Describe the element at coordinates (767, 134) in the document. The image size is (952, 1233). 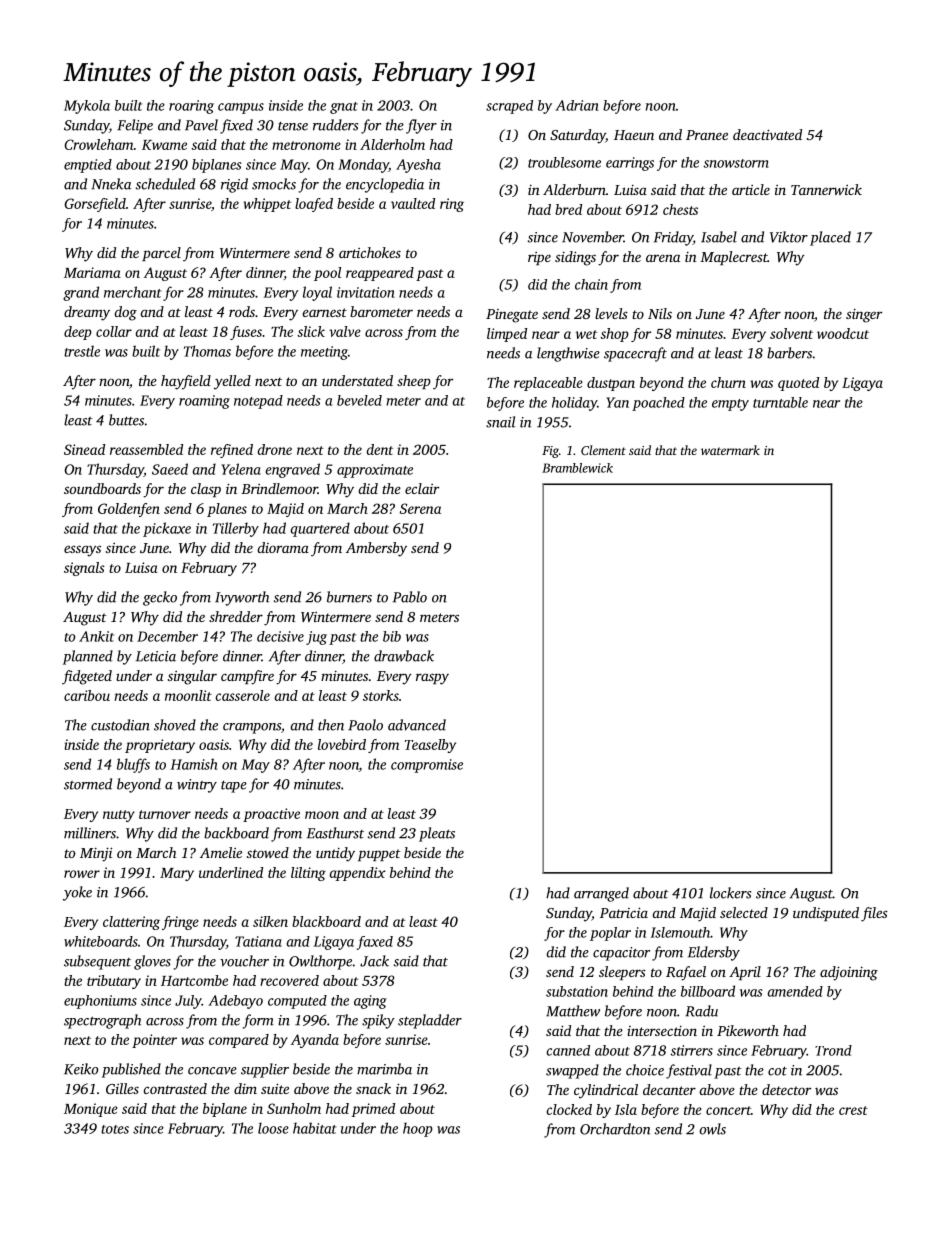
I see `deactivated` at that location.
